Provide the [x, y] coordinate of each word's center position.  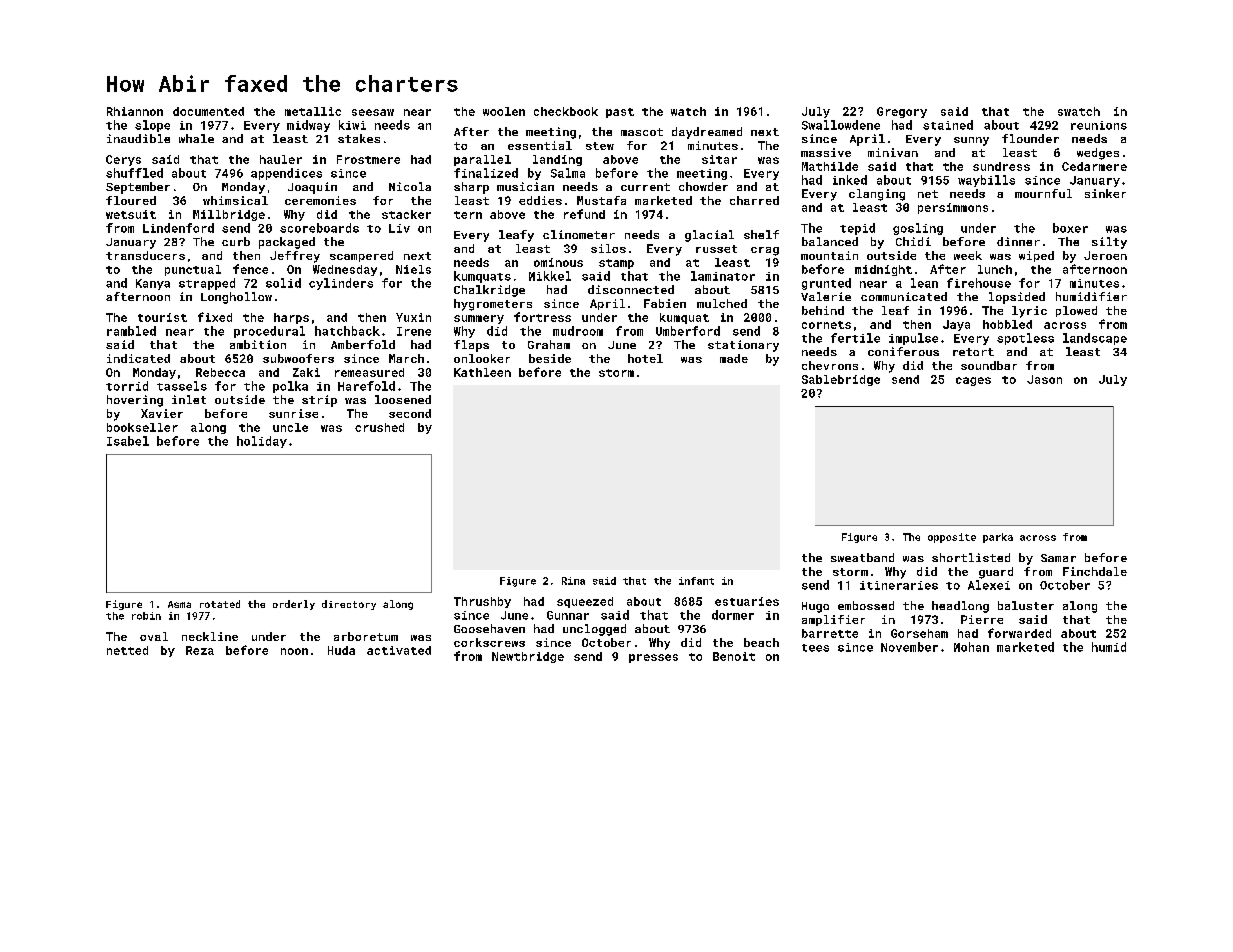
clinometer [579, 234]
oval [154, 636]
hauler [281, 159]
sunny [971, 141]
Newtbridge [528, 657]
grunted [826, 284]
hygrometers [493, 305]
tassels [182, 386]
